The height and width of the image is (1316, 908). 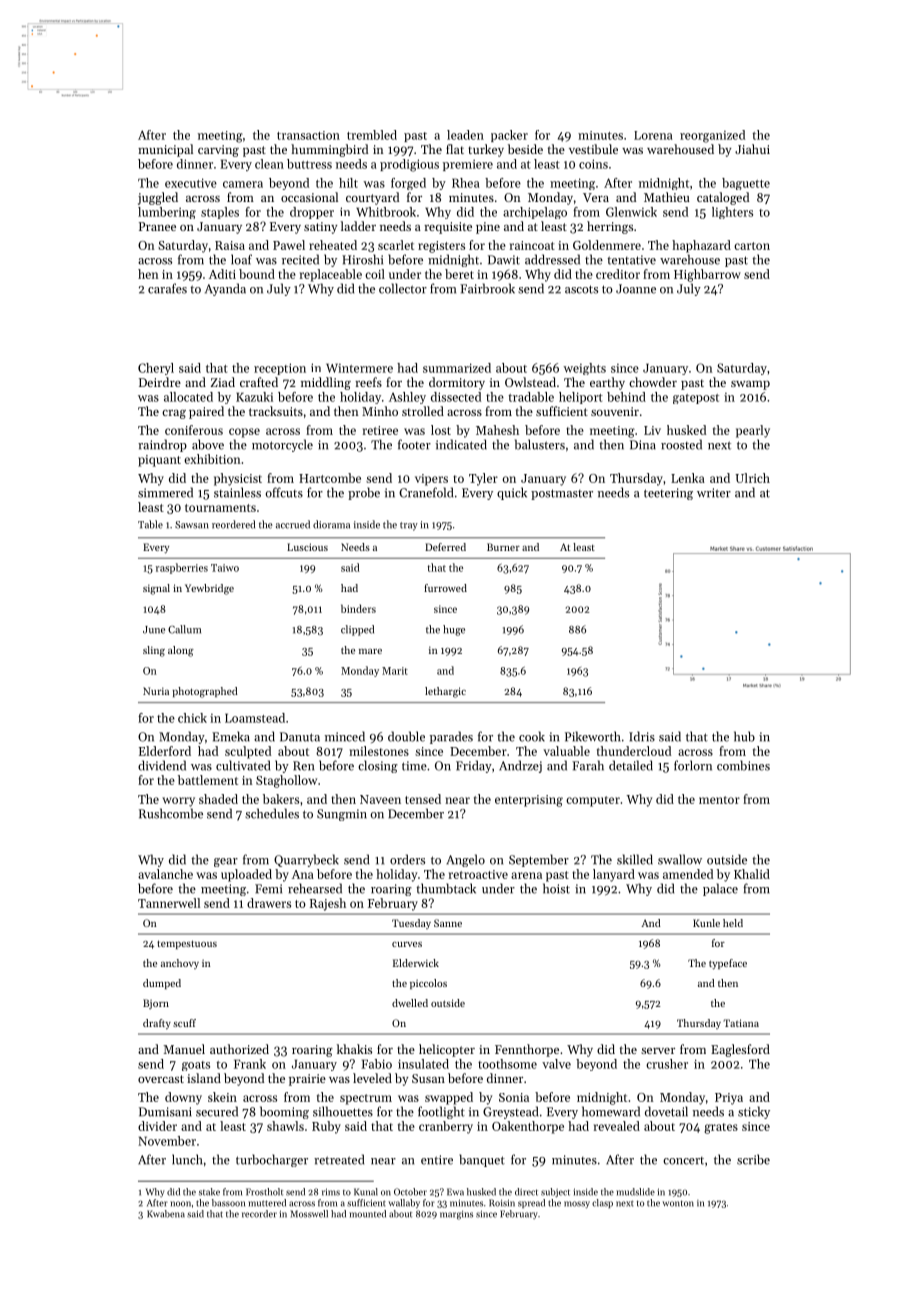 I want to click on Kwabena, so click(x=166, y=1214).
